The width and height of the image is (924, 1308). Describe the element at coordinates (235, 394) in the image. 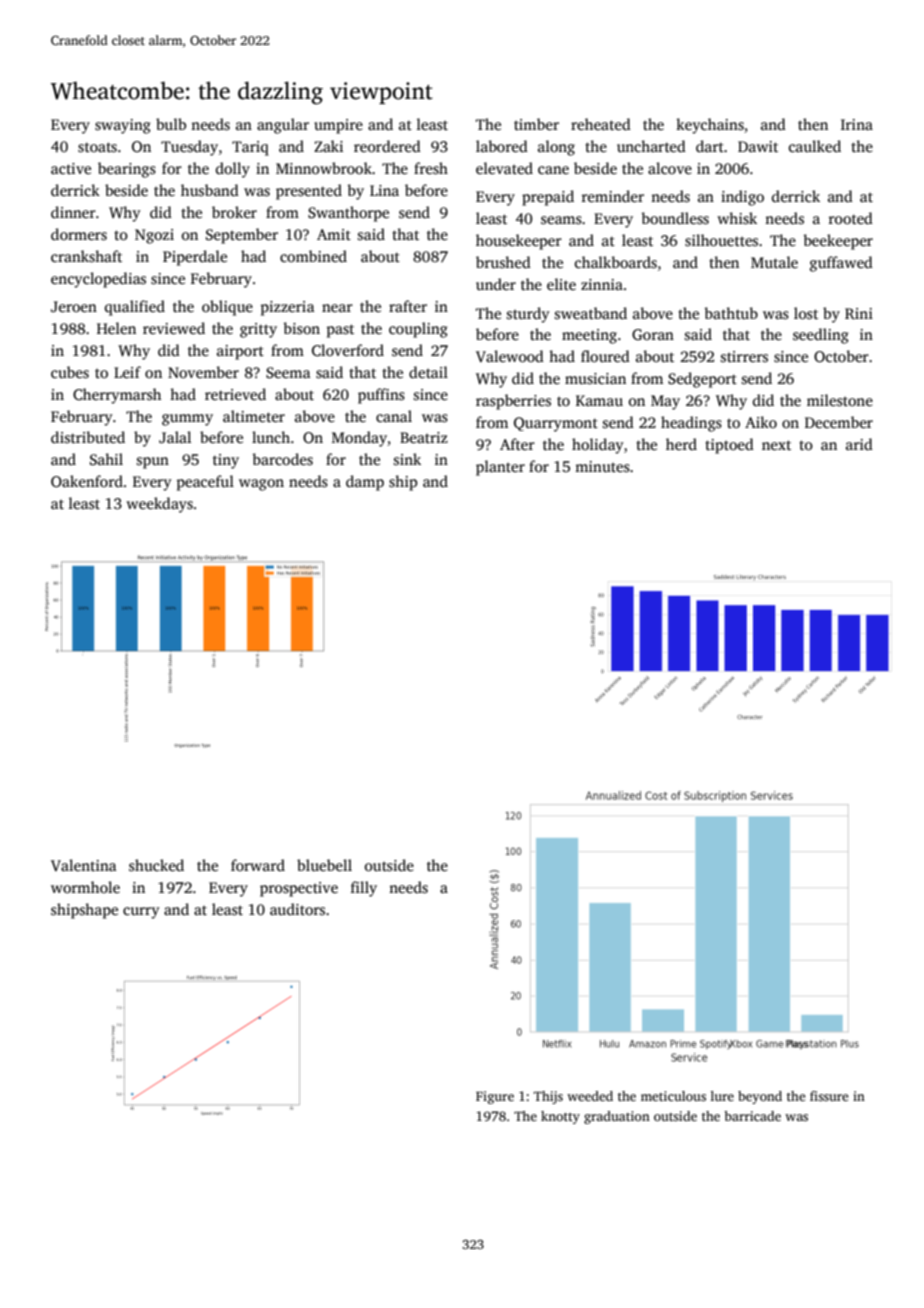

I see `retrieved` at that location.
